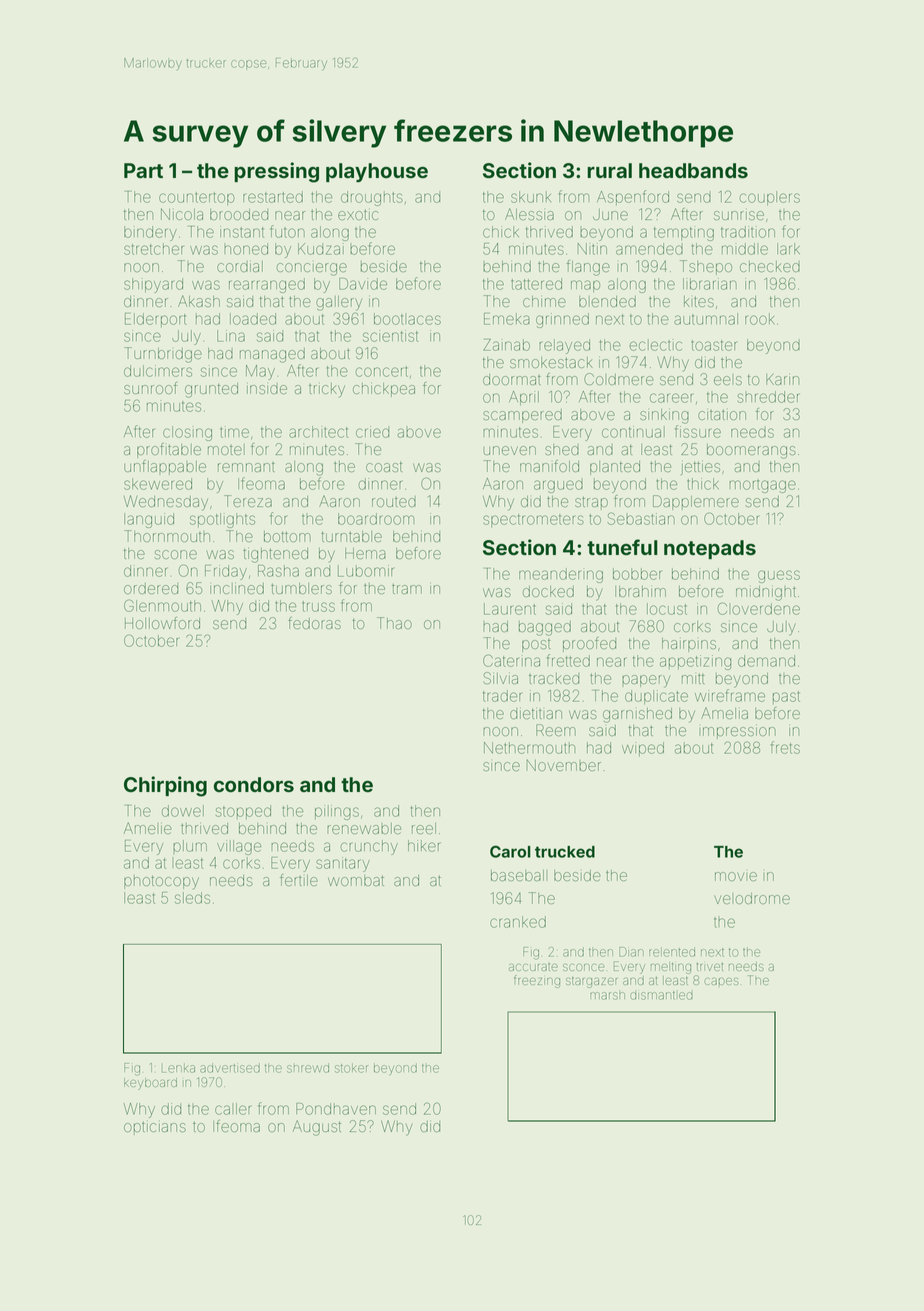 This screenshot has width=924, height=1311. I want to click on playhouse, so click(377, 172).
